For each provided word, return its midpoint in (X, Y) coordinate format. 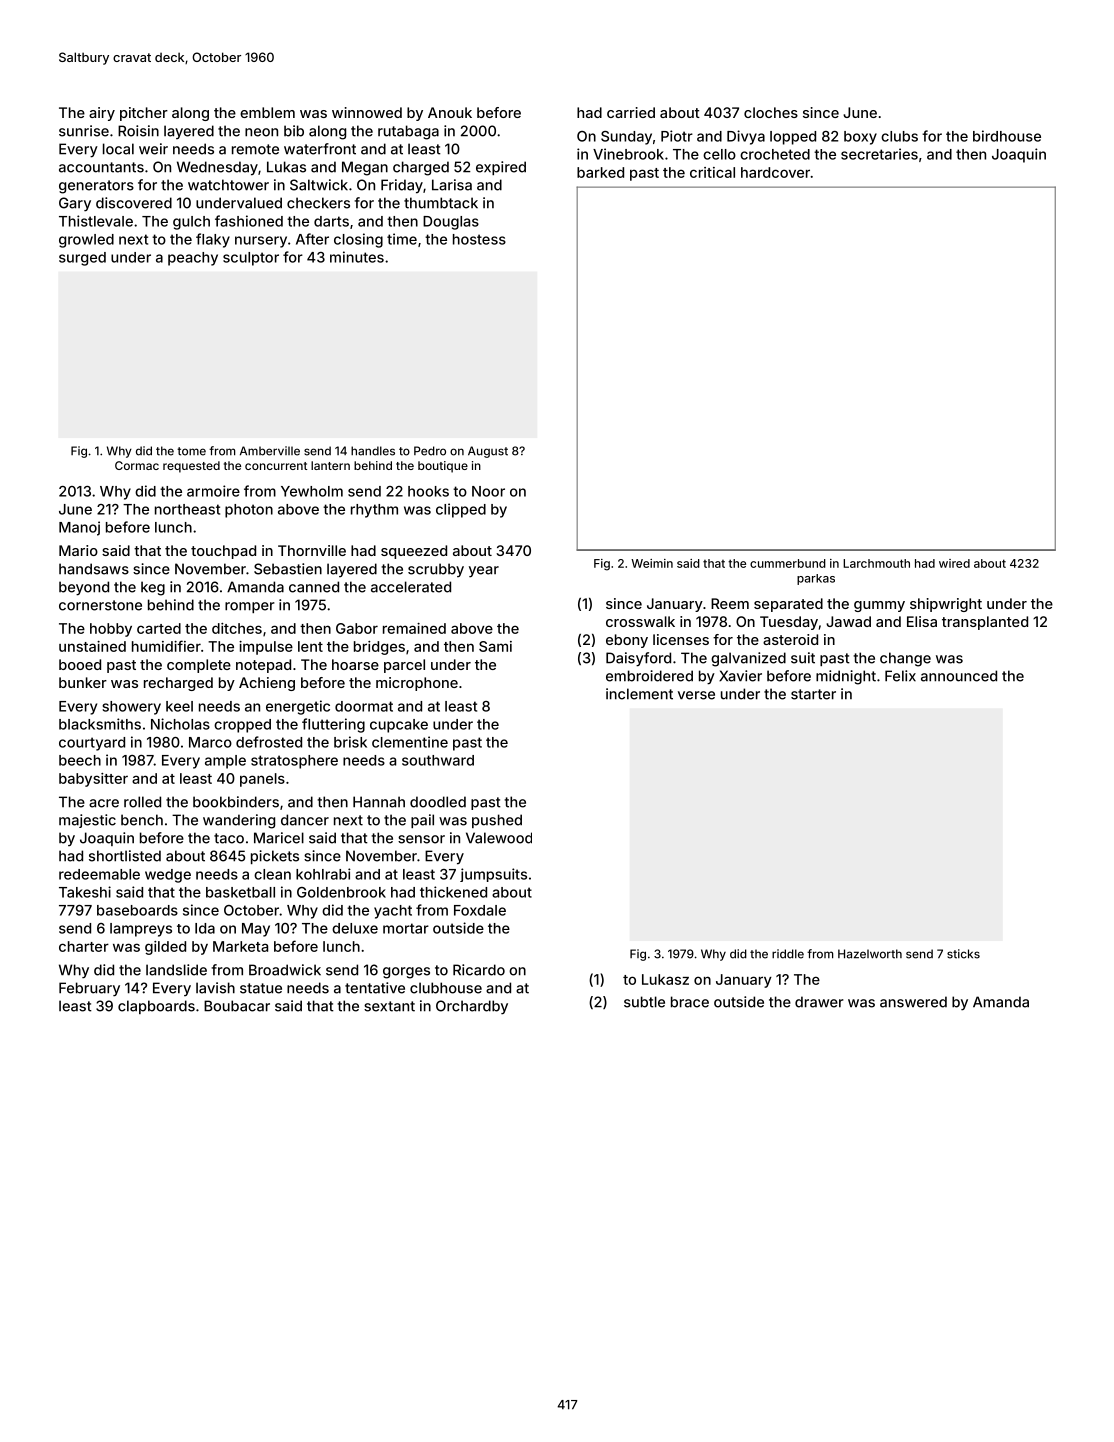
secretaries (879, 154)
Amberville (270, 451)
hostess (479, 239)
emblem (267, 112)
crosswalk (640, 621)
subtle (644, 1002)
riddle (788, 954)
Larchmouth (876, 563)
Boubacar (237, 1006)
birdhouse (1007, 136)
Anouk (450, 112)
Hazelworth (870, 954)
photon (249, 511)
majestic (87, 821)
